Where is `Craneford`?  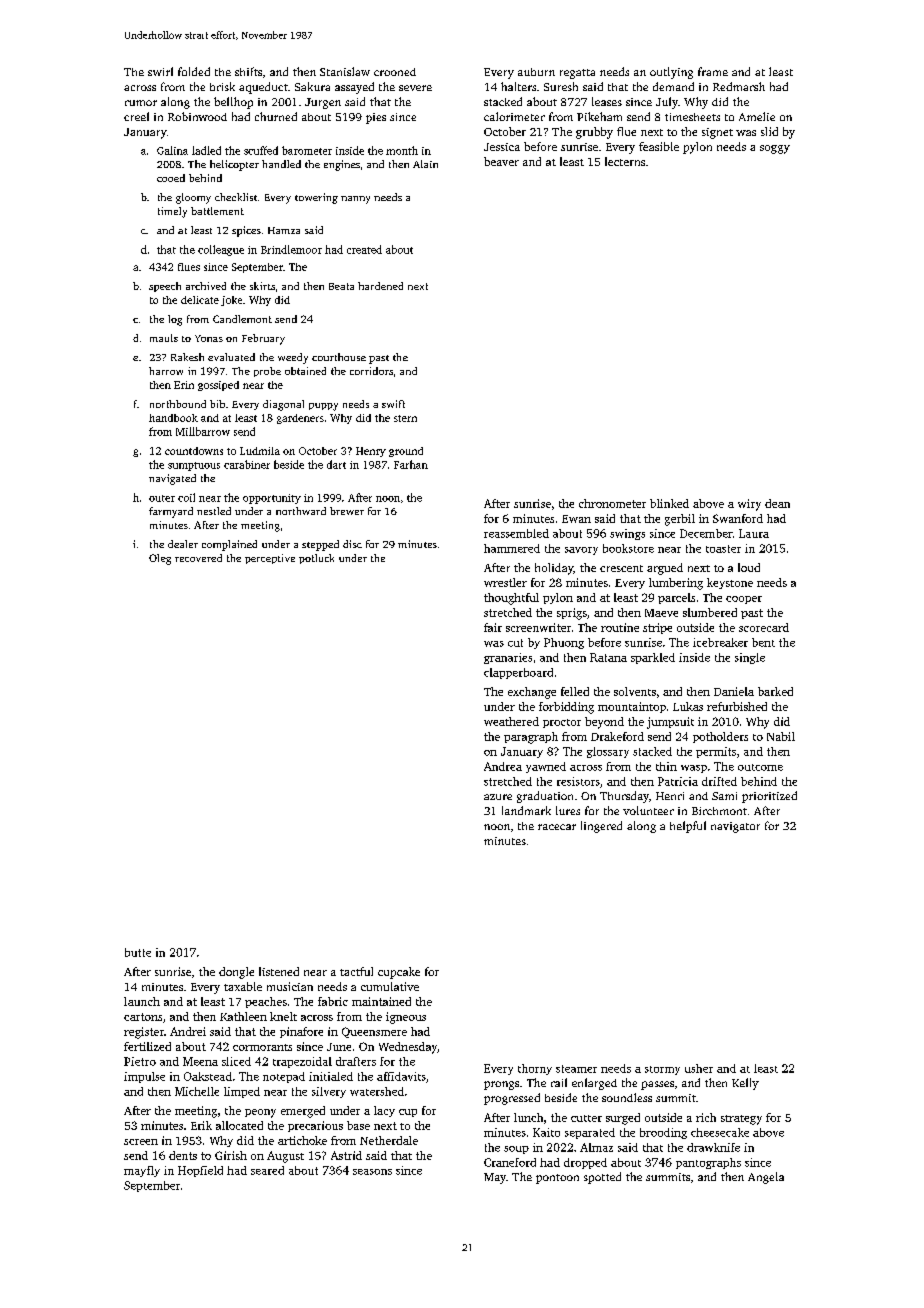 Craneford is located at coordinates (510, 1162).
